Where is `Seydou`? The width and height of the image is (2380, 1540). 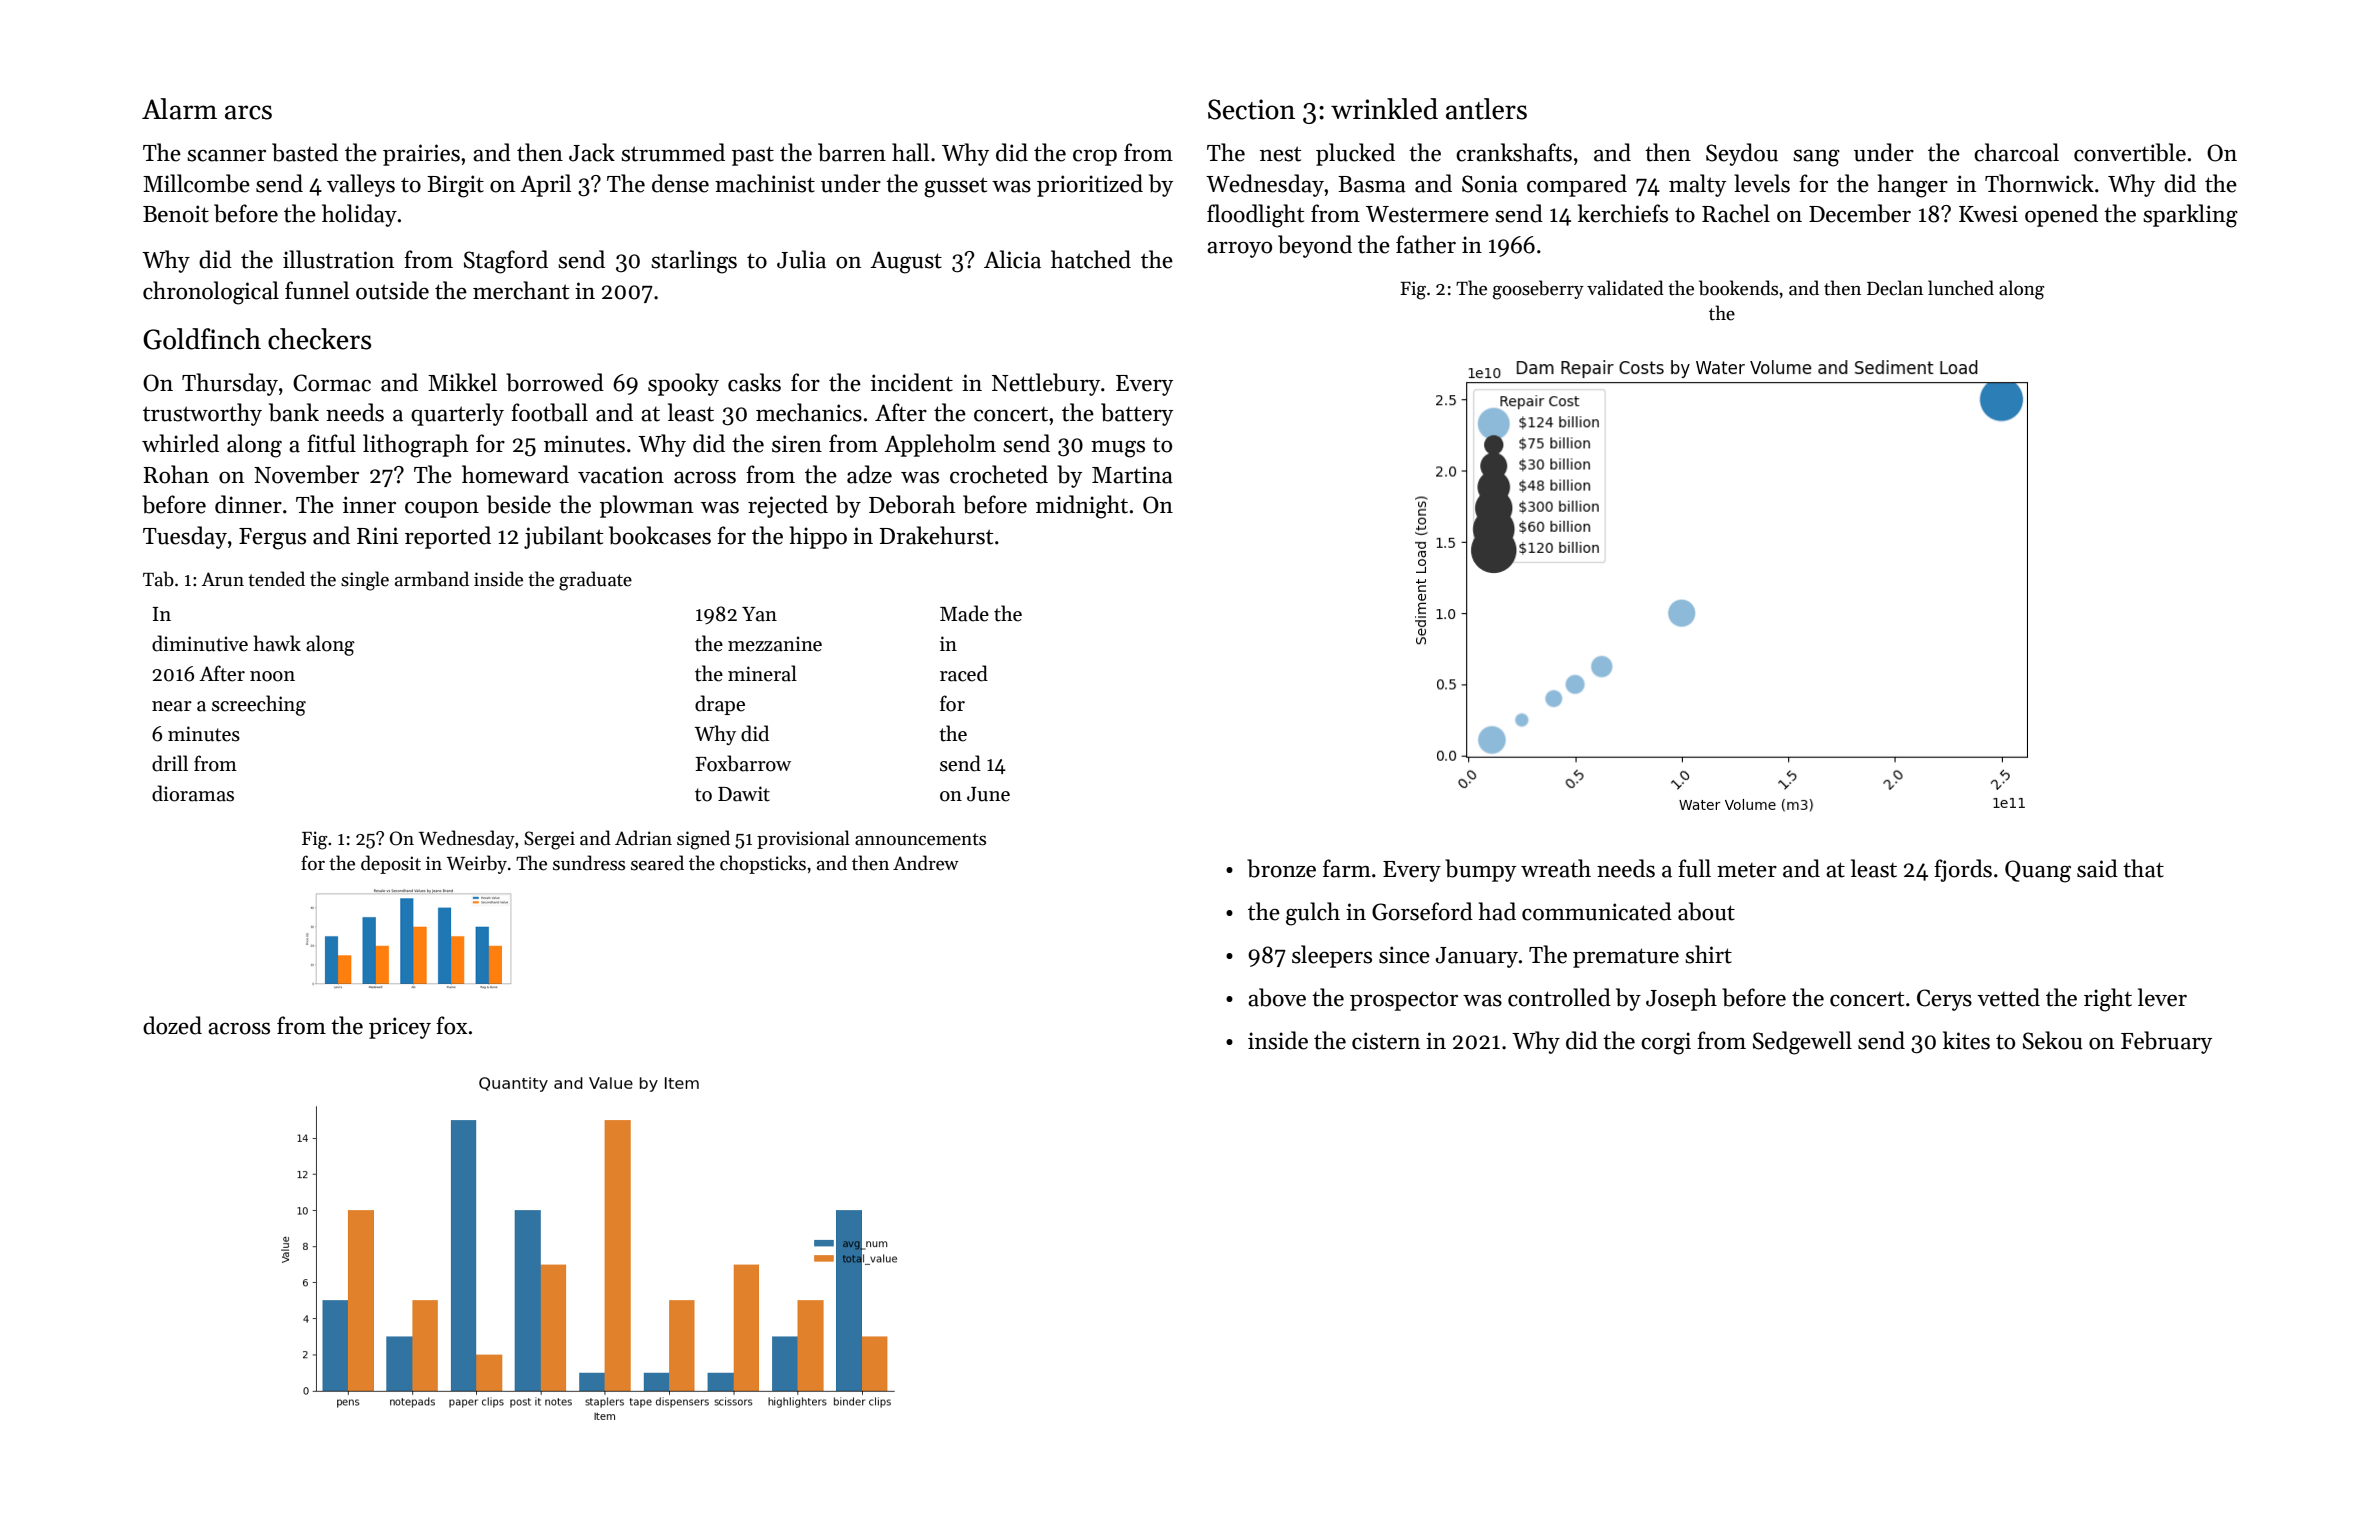 Seydou is located at coordinates (1742, 154).
